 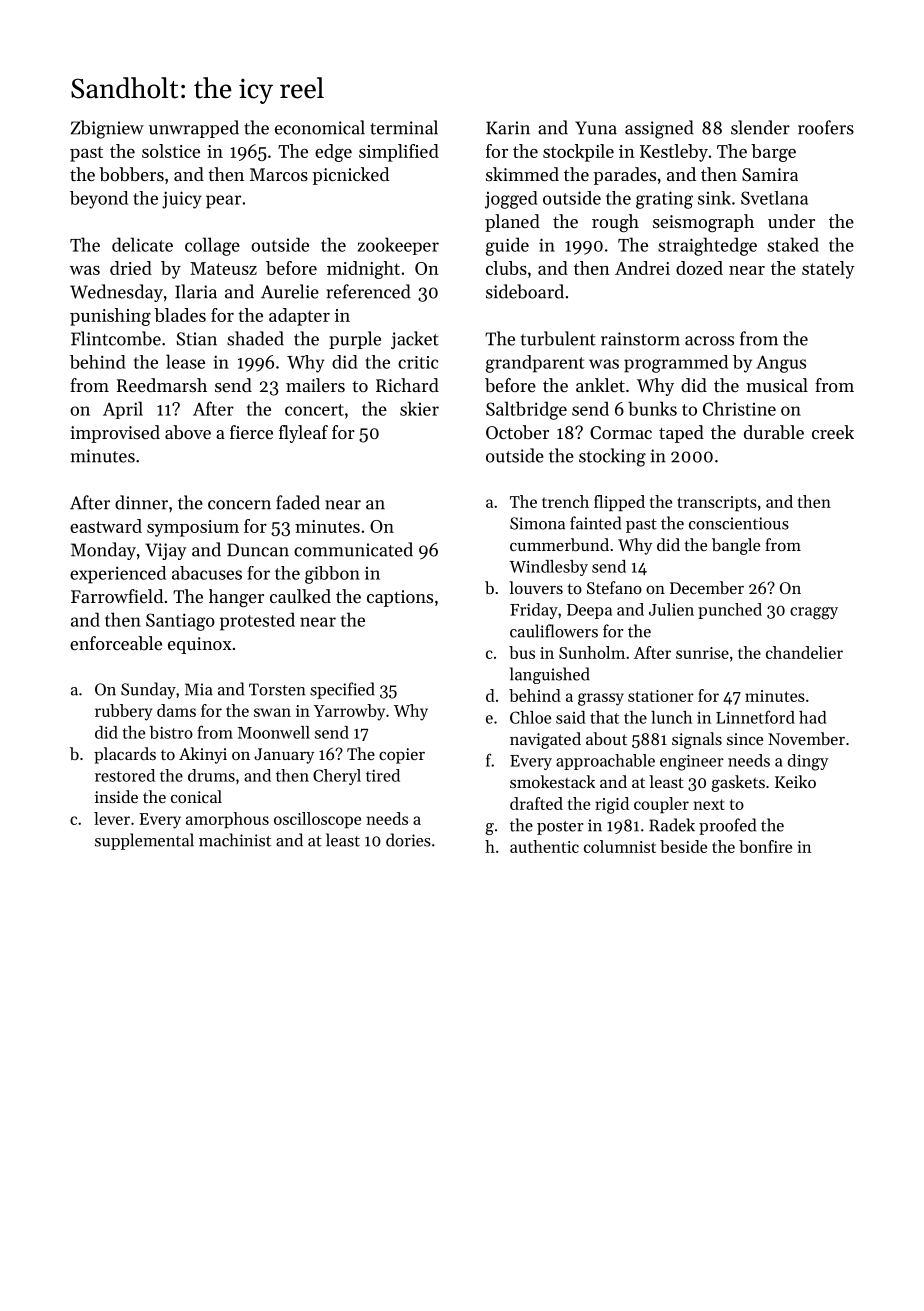 What do you see at coordinates (255, 338) in the screenshot?
I see `shaded` at bounding box center [255, 338].
